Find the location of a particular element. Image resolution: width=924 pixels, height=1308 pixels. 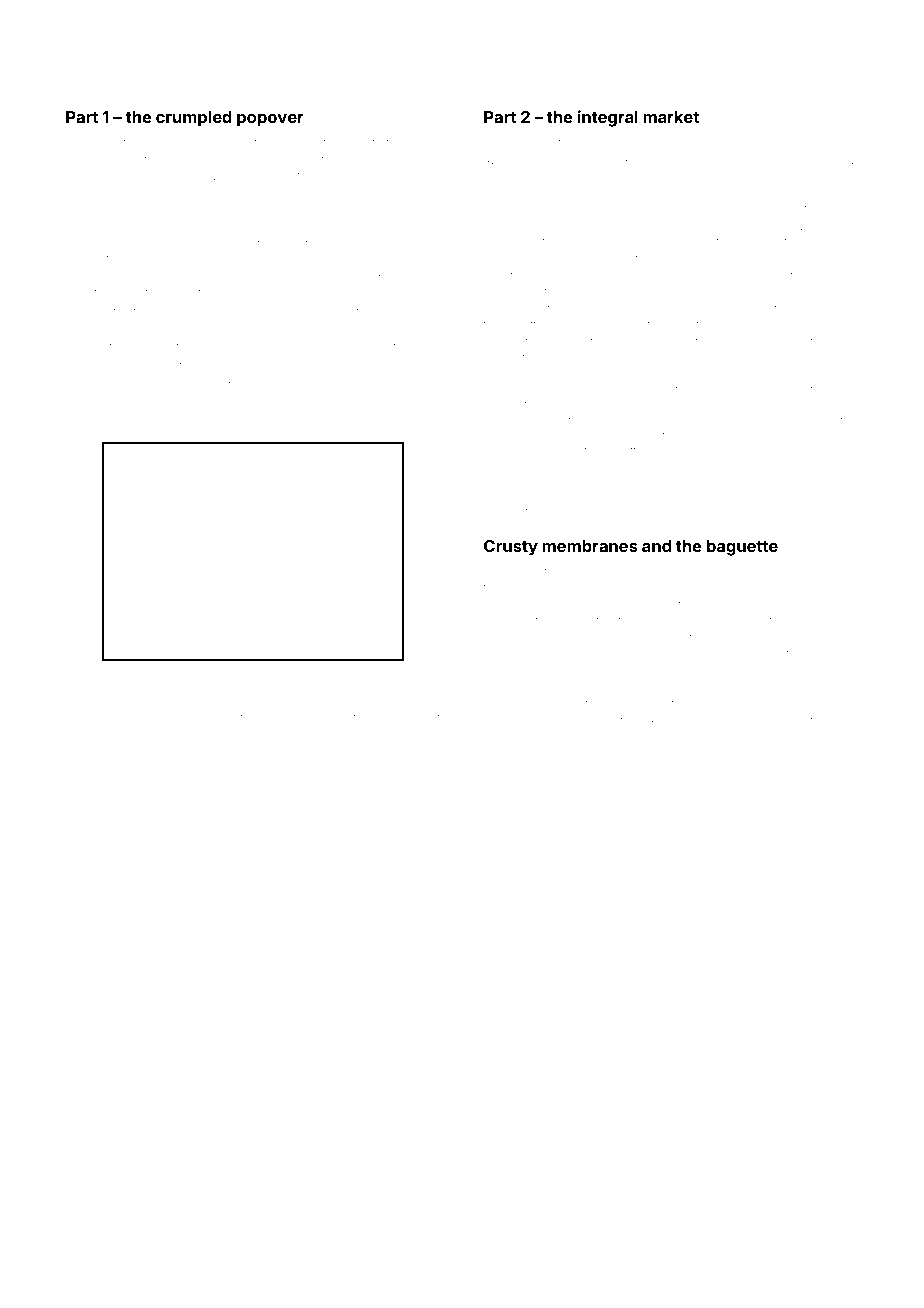

tricky is located at coordinates (518, 437).
